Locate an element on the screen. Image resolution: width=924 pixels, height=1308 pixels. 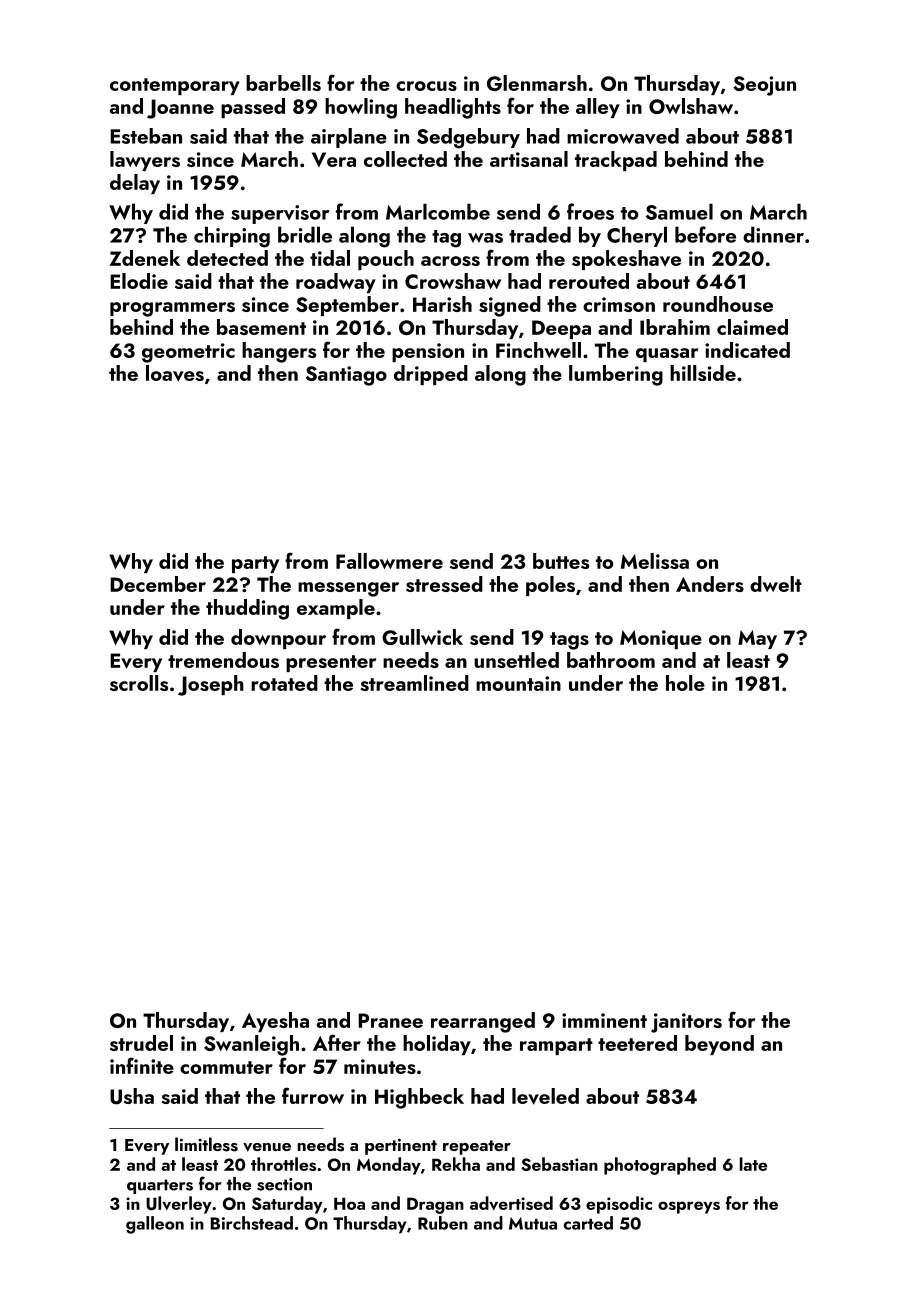
beyond is located at coordinates (719, 1045).
